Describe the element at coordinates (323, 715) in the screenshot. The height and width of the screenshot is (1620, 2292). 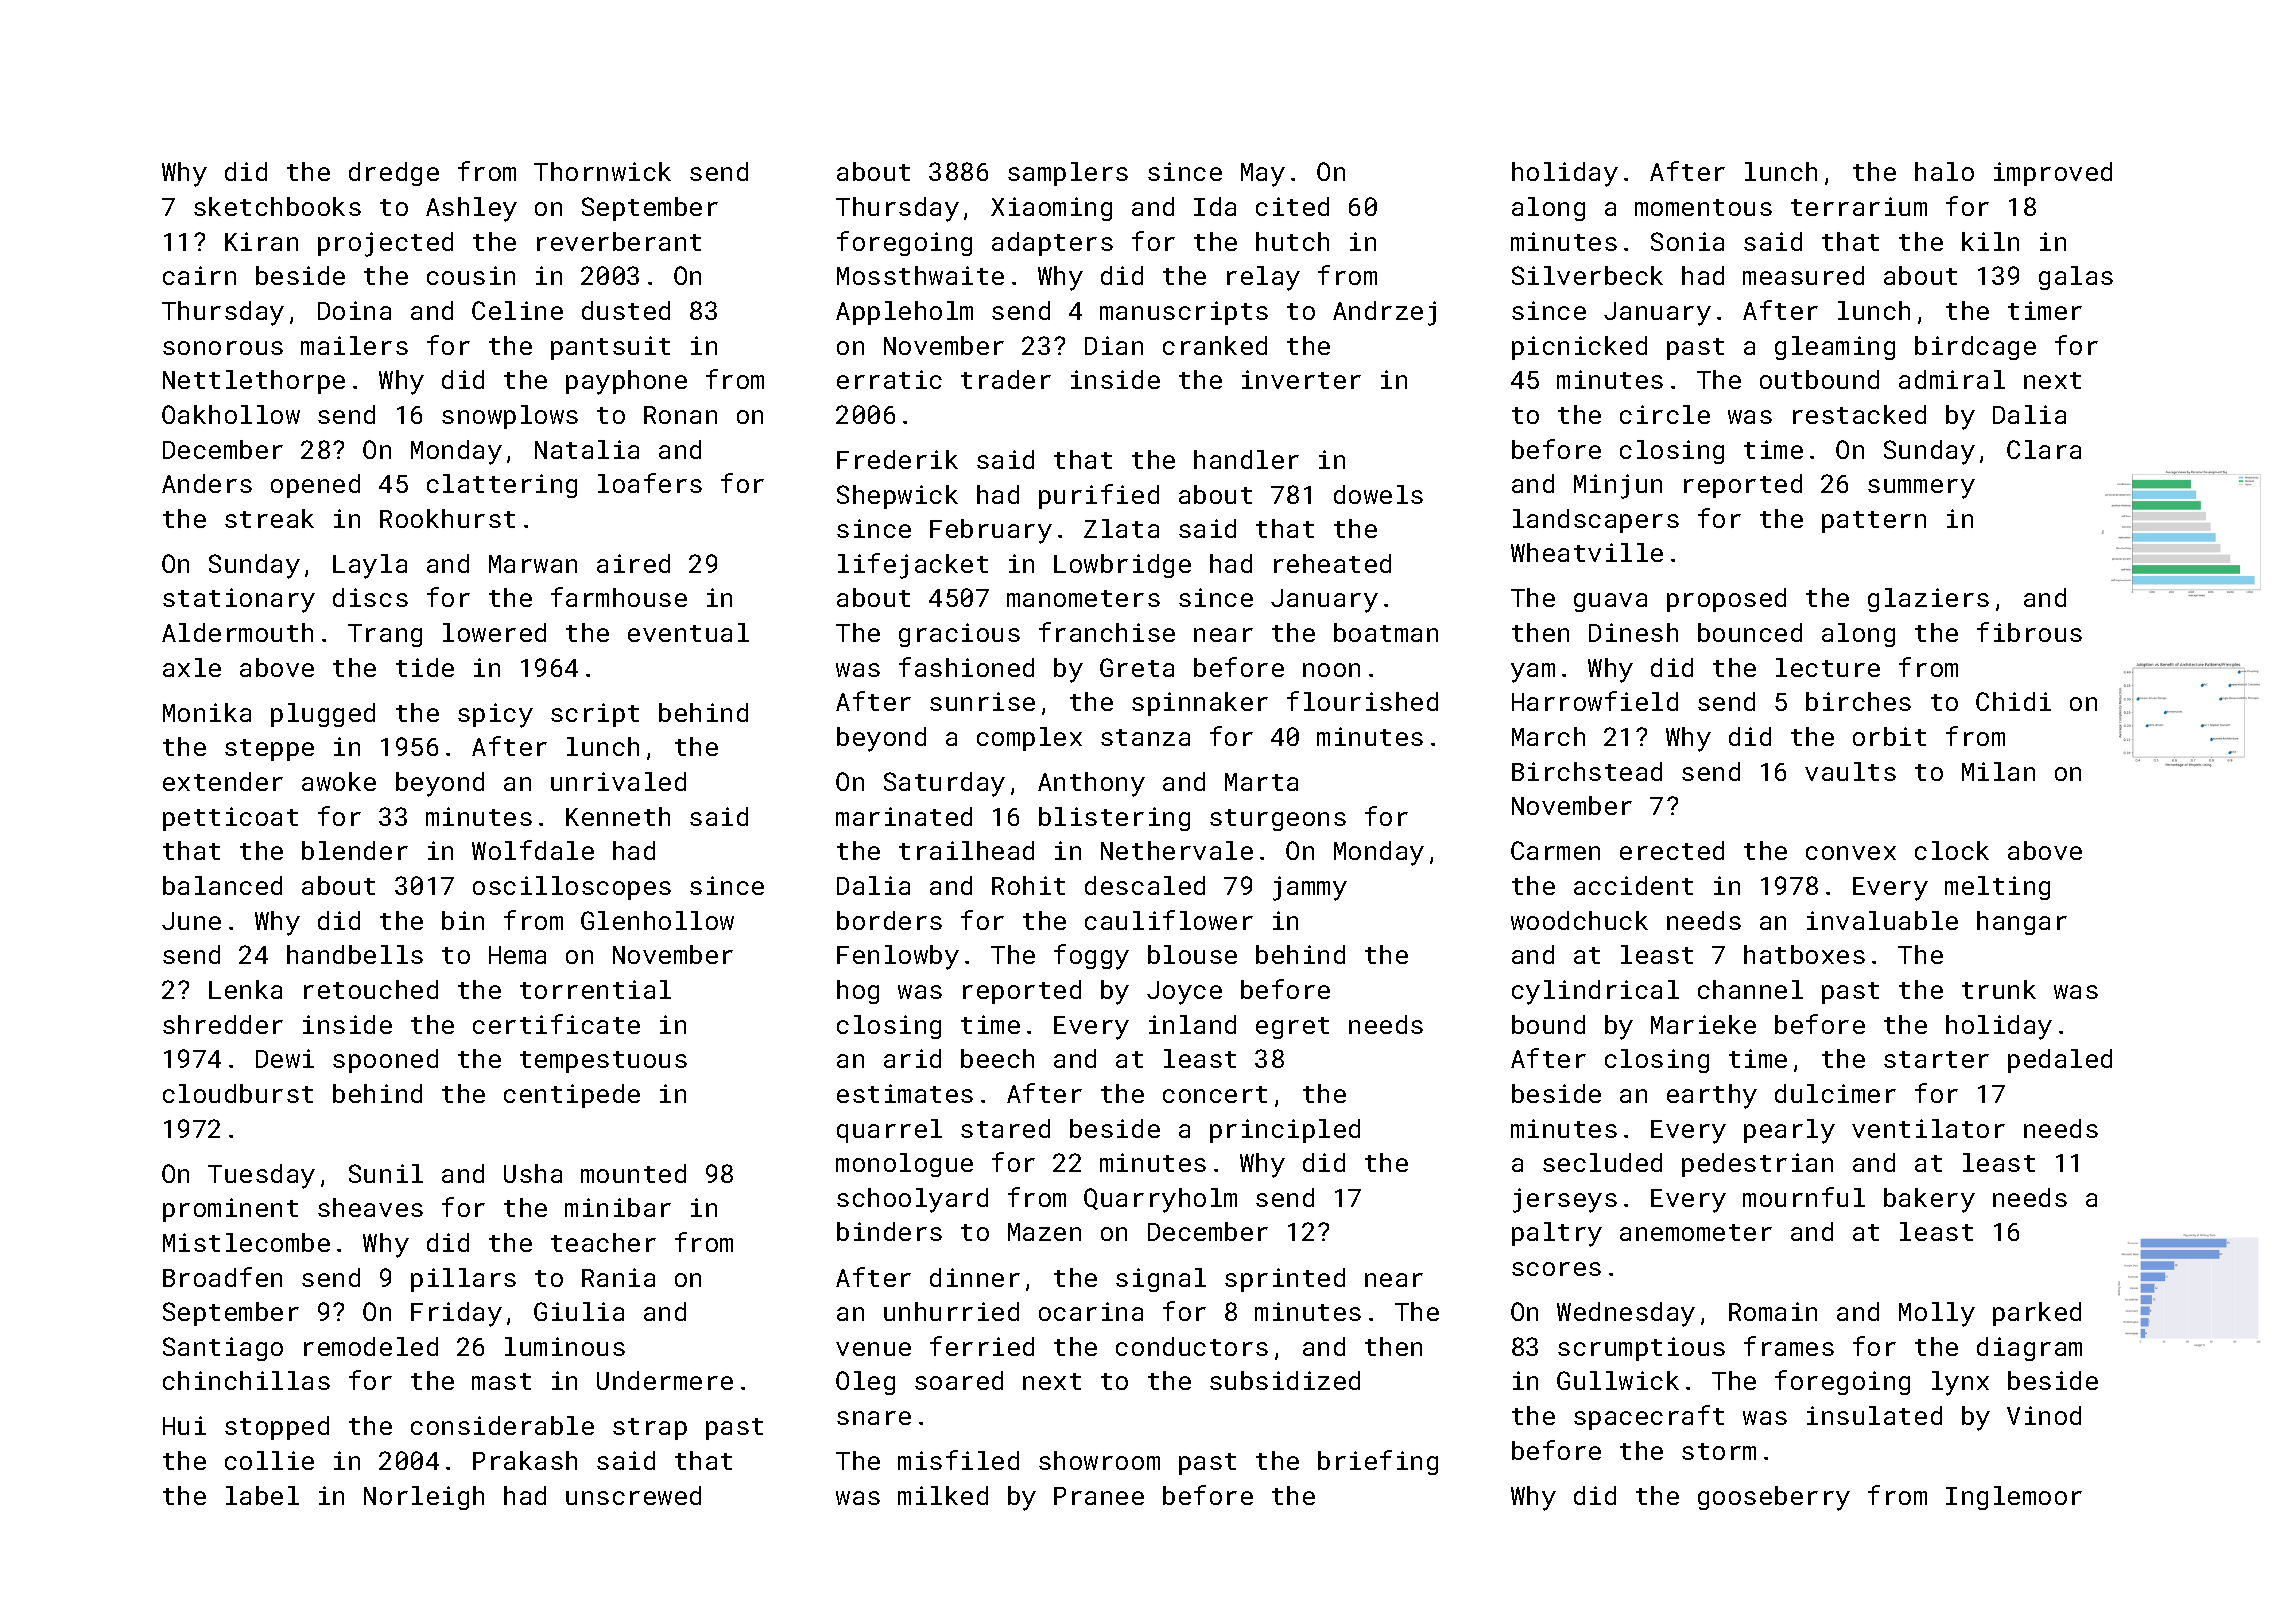
I see `plugged` at that location.
